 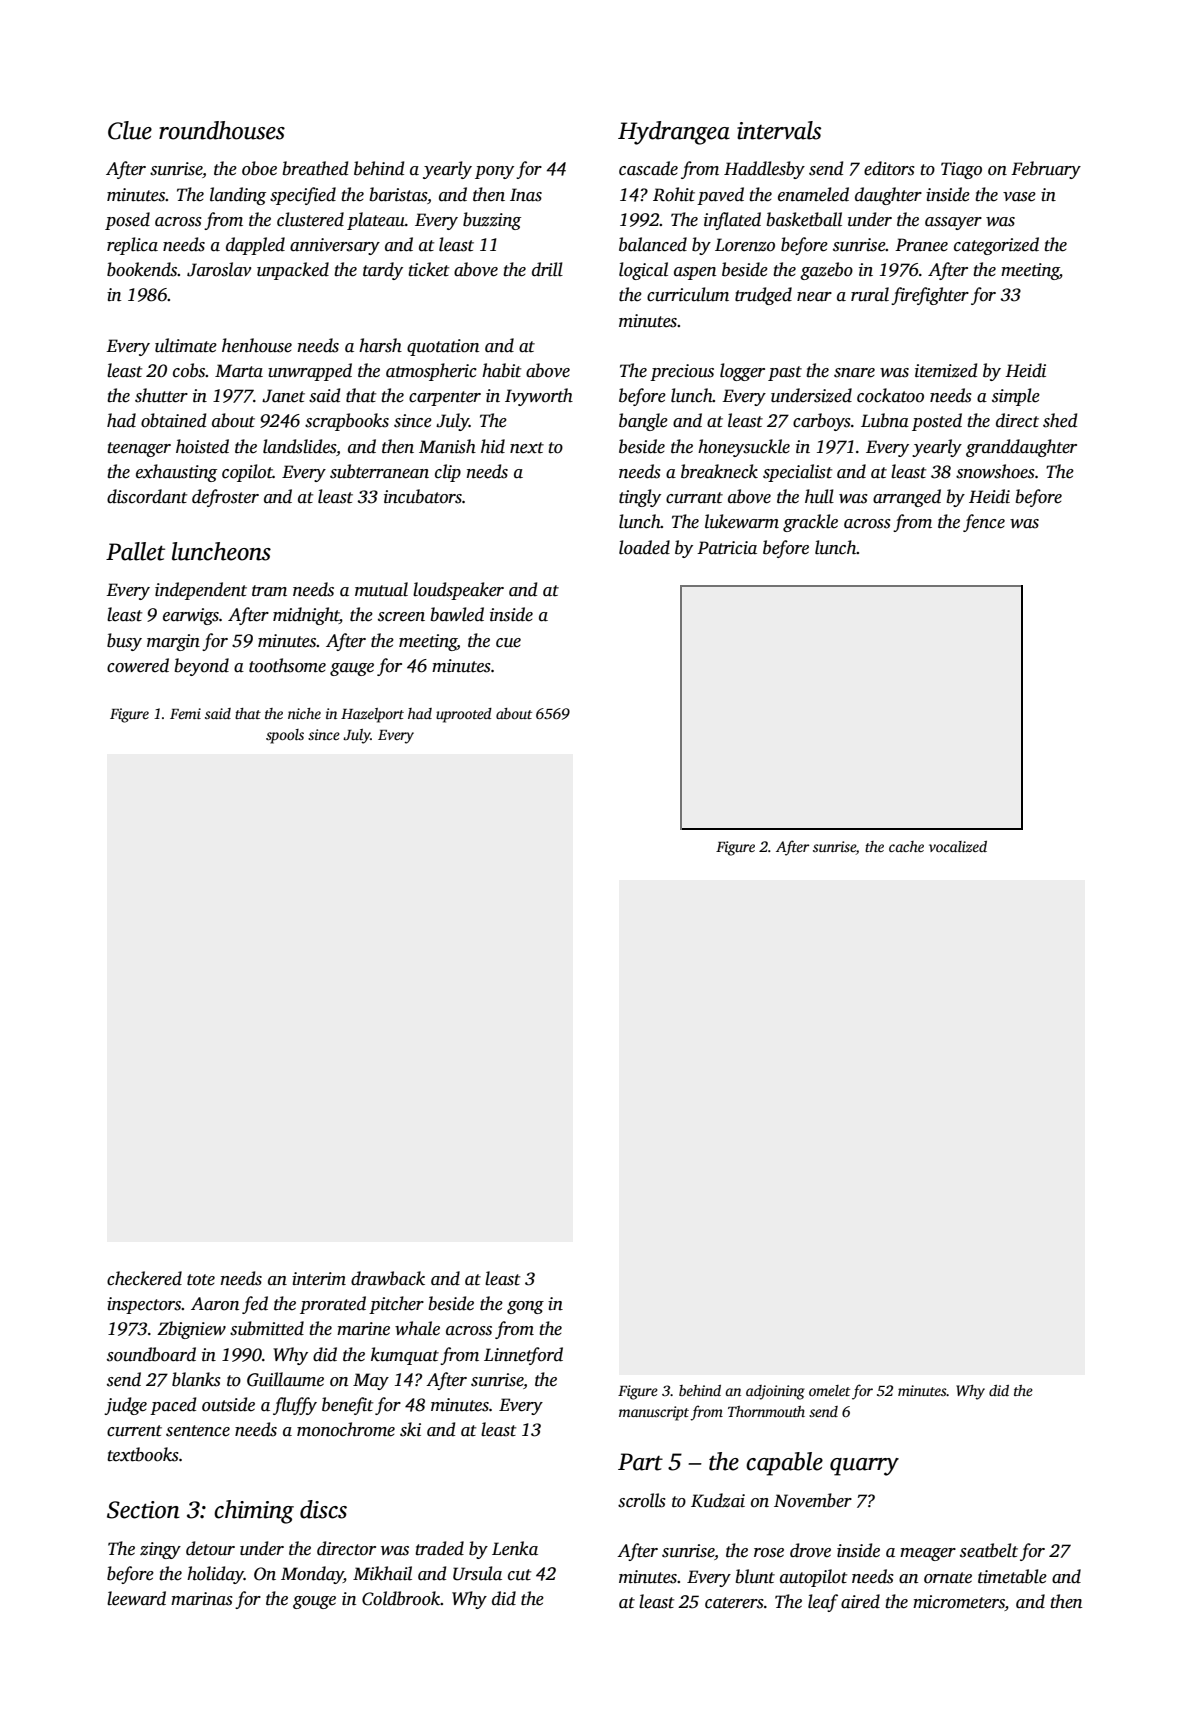 I want to click on cue, so click(x=508, y=643).
